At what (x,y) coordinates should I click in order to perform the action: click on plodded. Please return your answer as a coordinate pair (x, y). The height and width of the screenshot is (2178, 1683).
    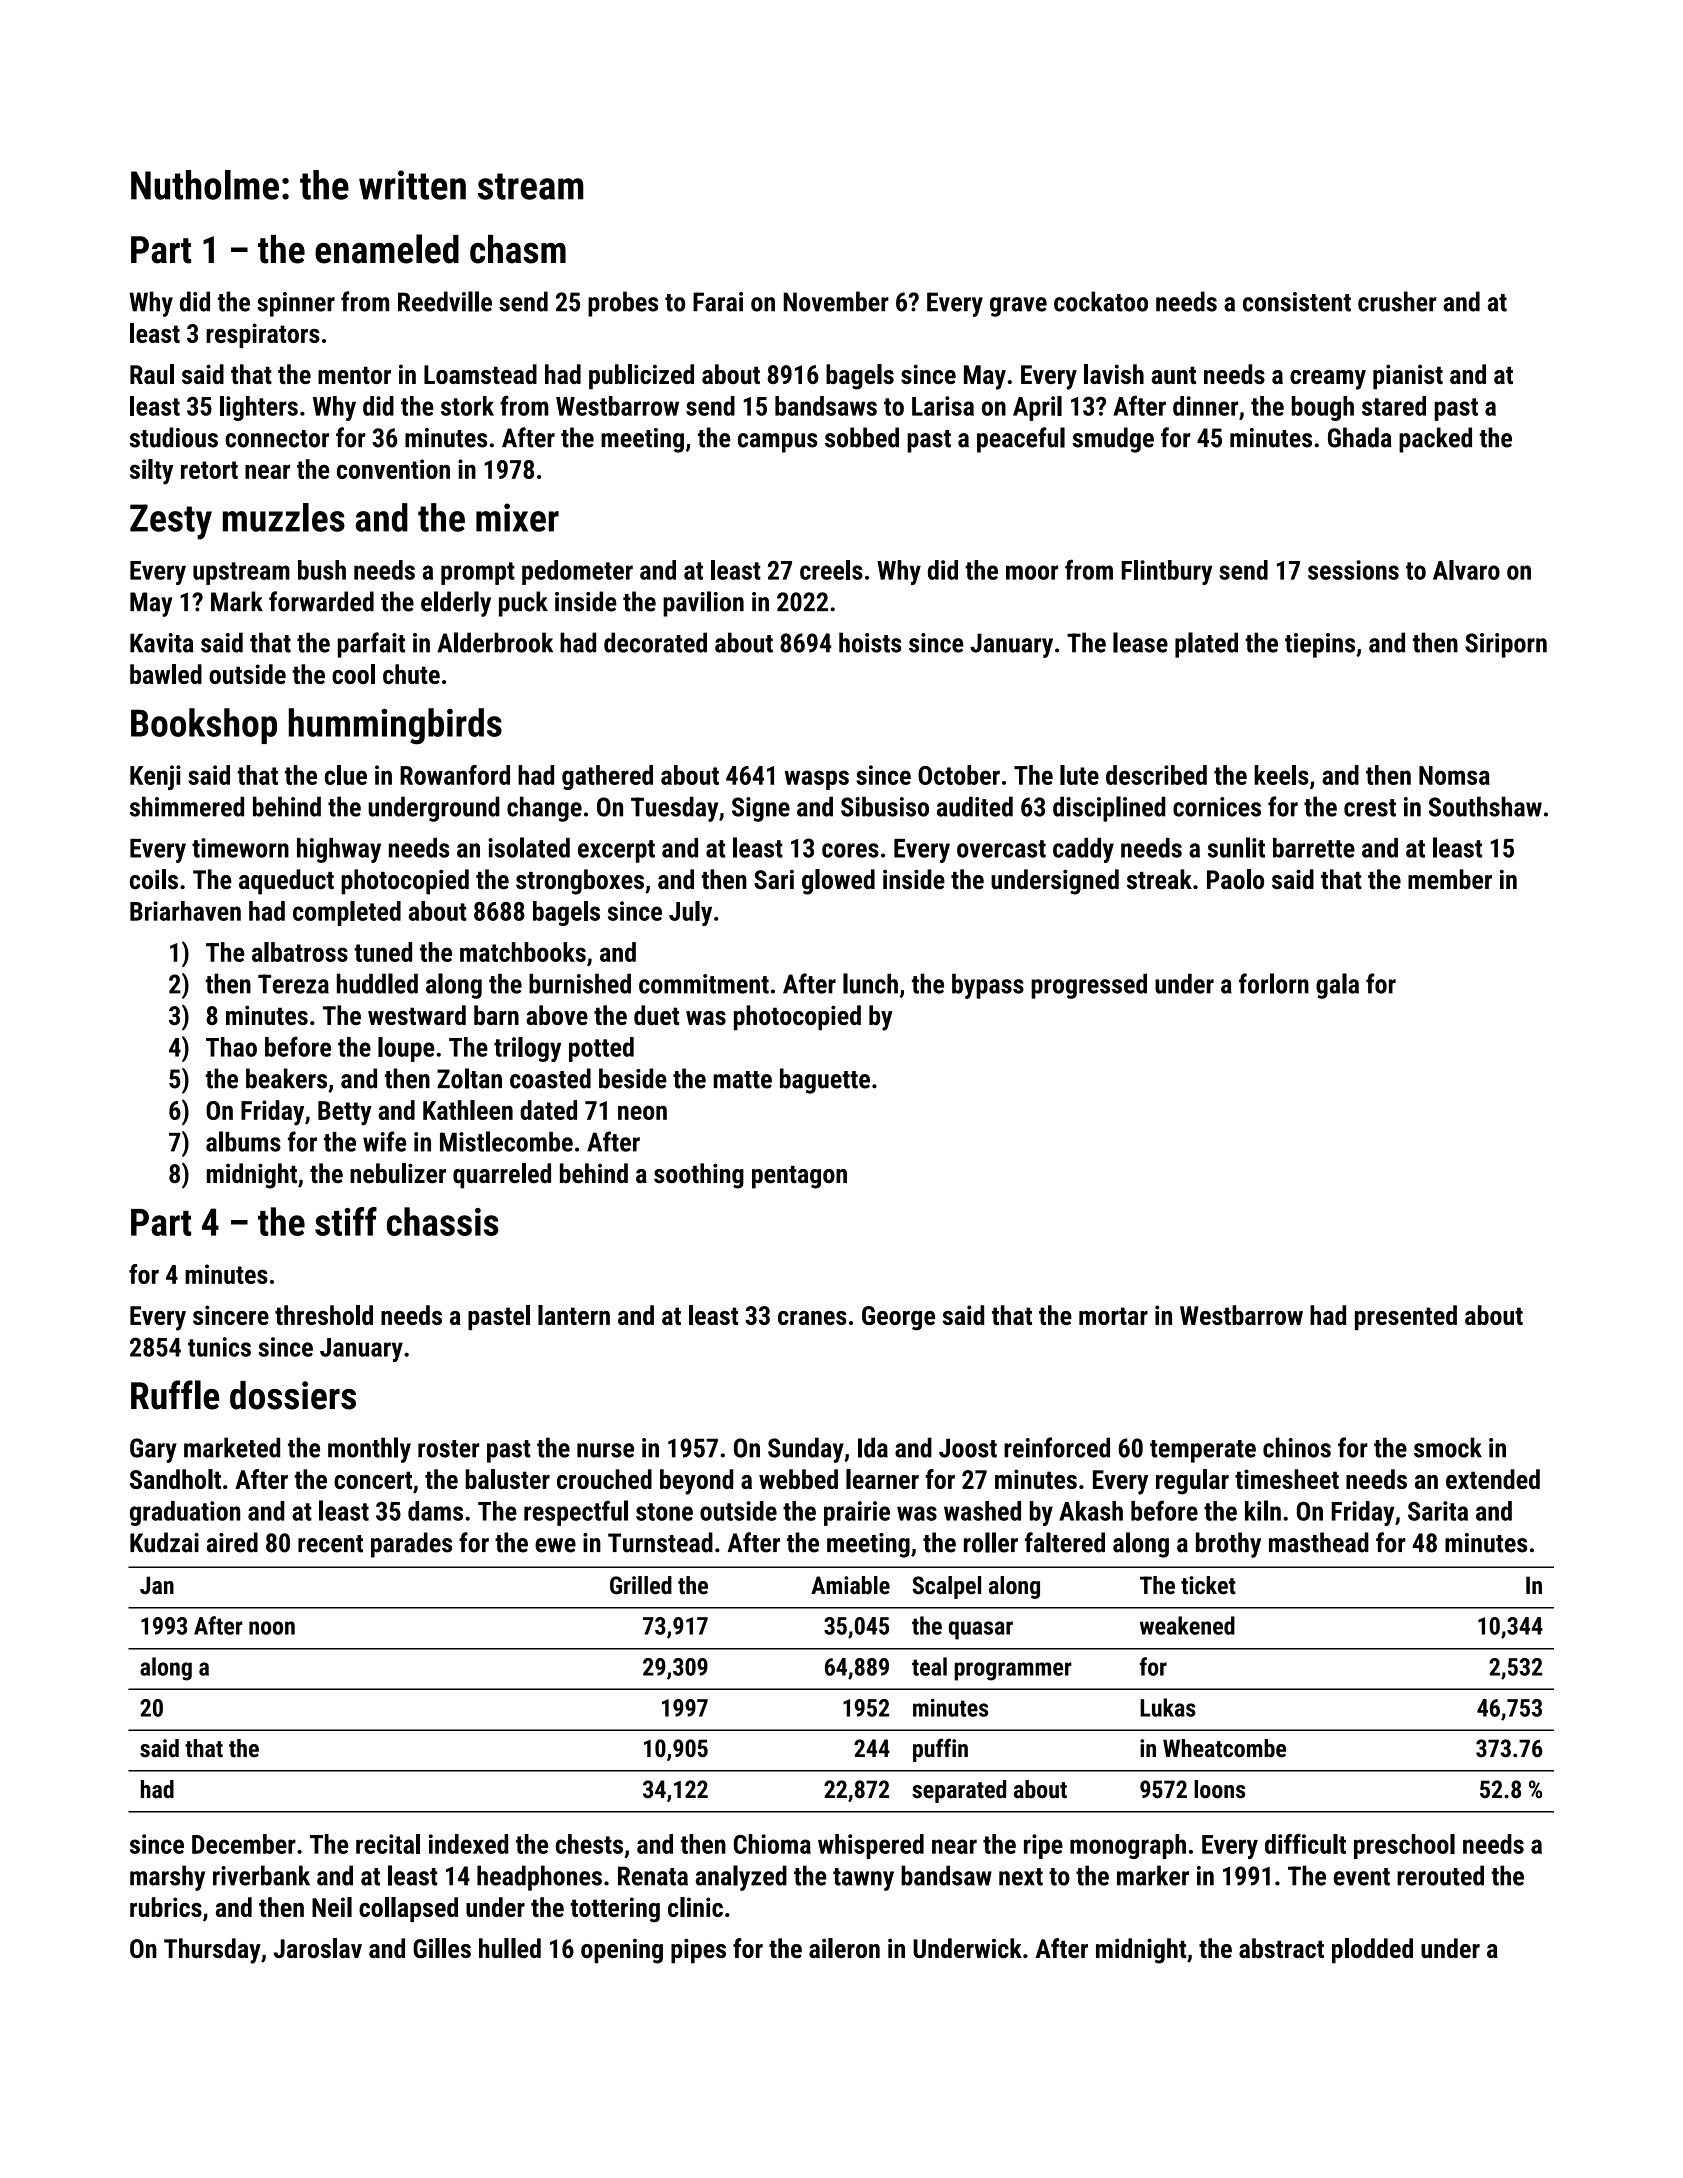
    Looking at the image, I should click on (1372, 1951).
